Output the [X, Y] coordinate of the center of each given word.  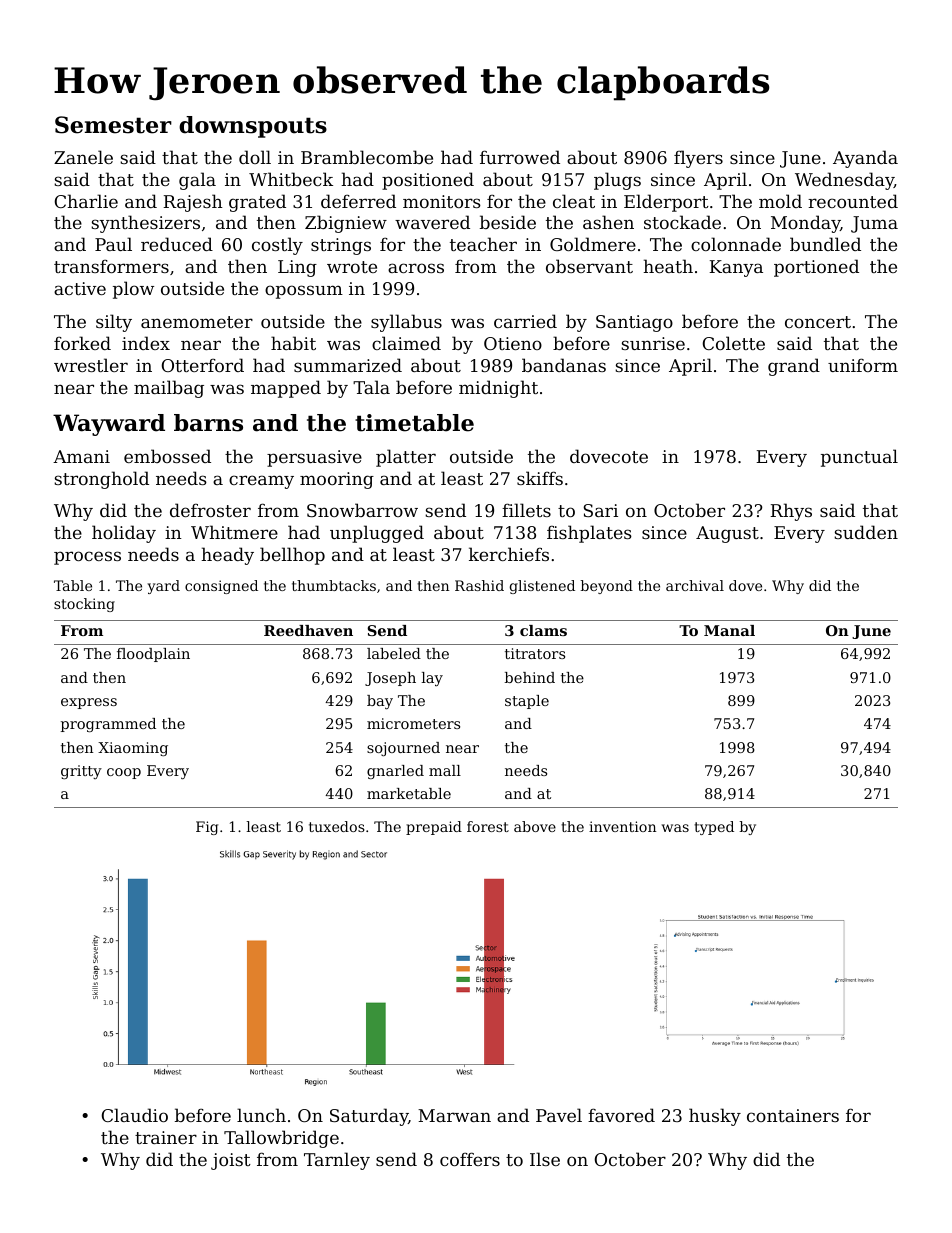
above [535, 826]
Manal [729, 630]
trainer [166, 1137]
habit [293, 343]
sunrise [653, 343]
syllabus [406, 323]
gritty [81, 772]
